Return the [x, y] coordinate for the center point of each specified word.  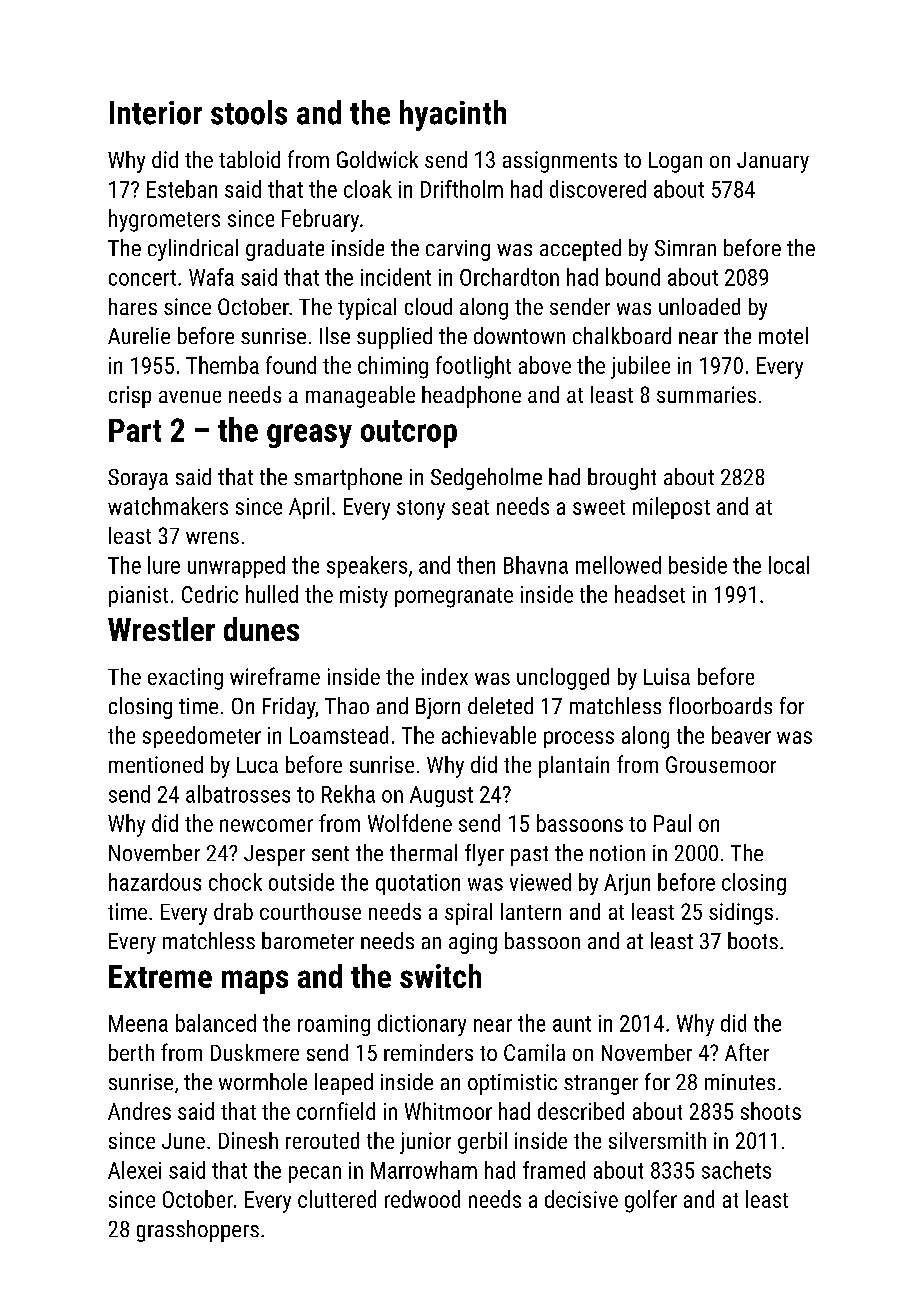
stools [249, 112]
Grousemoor [721, 764]
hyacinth [453, 115]
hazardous [155, 882]
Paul [672, 823]
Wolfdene [410, 823]
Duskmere [255, 1052]
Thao [347, 705]
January [773, 162]
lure [164, 565]
